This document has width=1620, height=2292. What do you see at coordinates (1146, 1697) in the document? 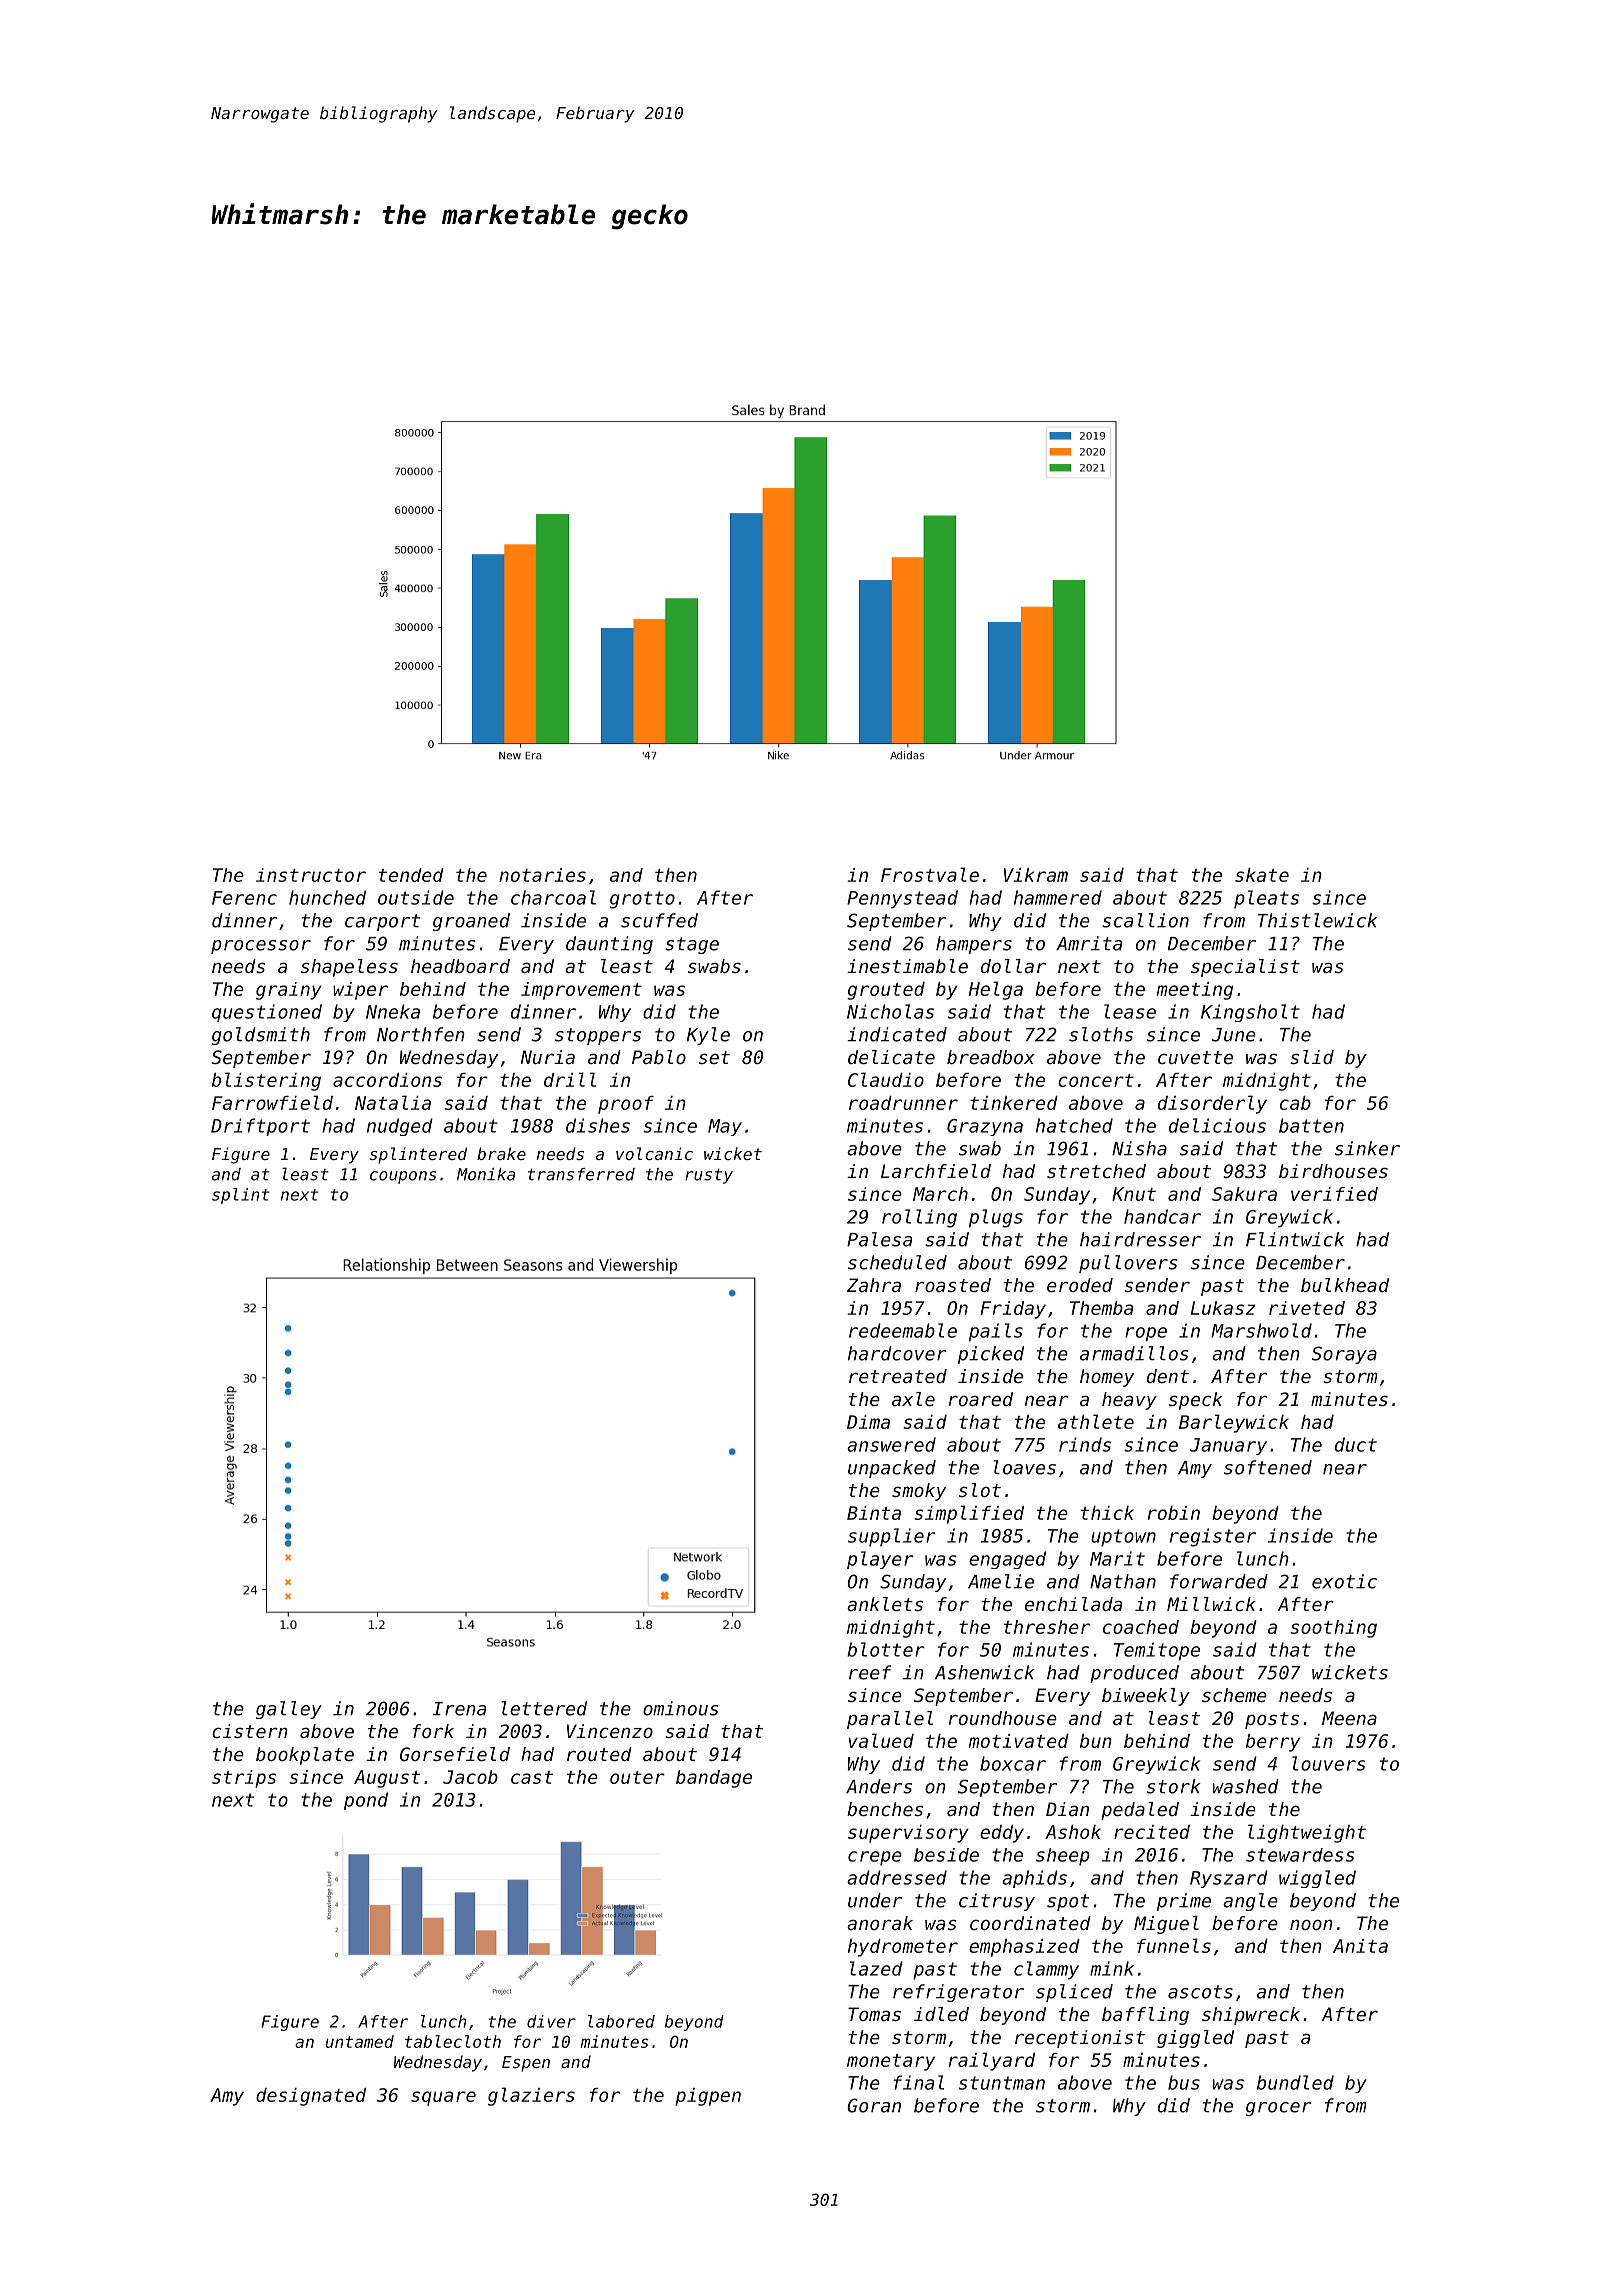
I see `biweekly` at bounding box center [1146, 1697].
